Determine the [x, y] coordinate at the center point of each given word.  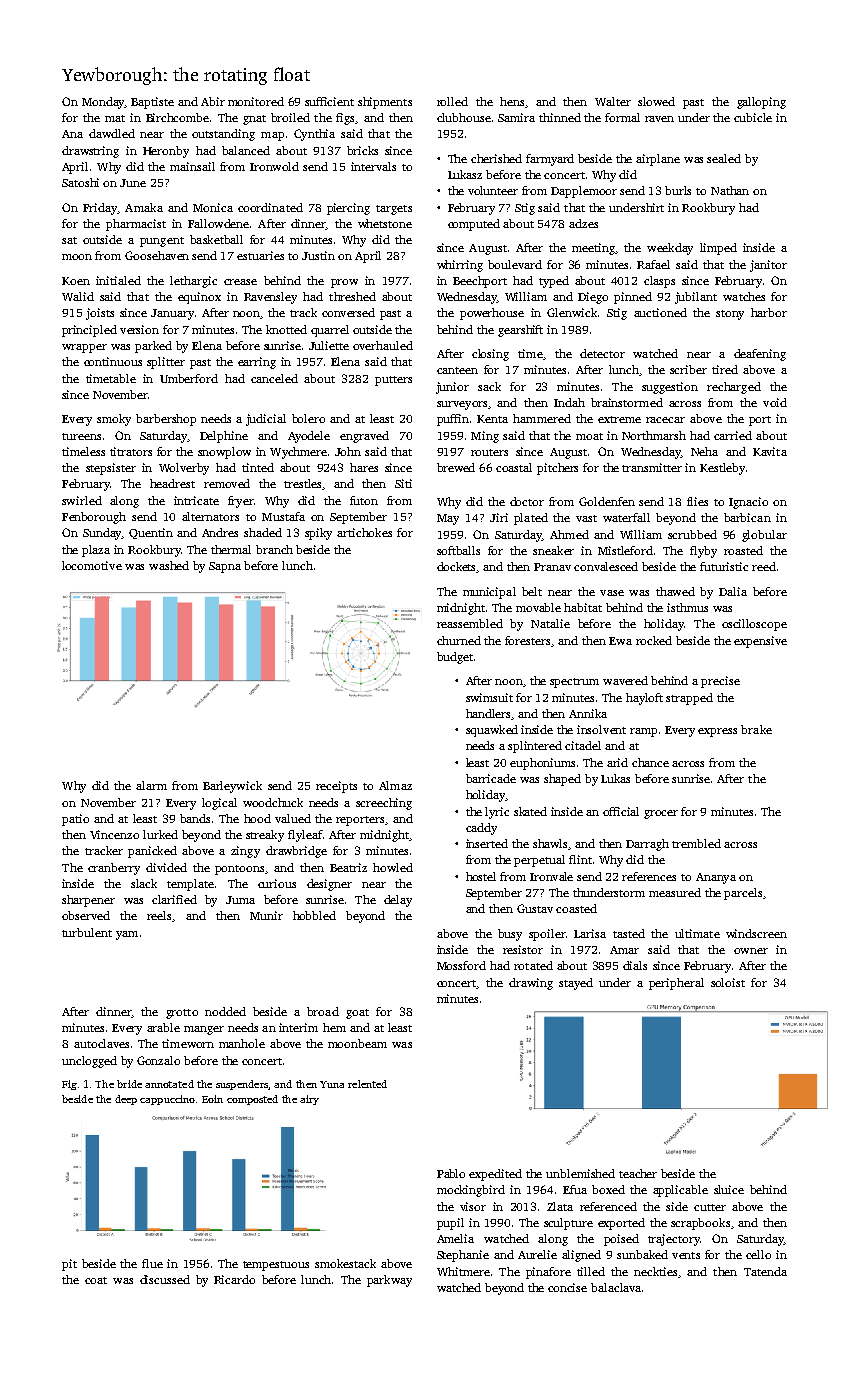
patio [75, 820]
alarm [151, 785]
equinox [199, 298]
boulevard [515, 264]
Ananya [716, 878]
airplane [658, 160]
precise [720, 682]
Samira [516, 117]
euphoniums [542, 764]
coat [96, 1280]
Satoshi [80, 182]
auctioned [660, 312]
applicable [680, 1191]
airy [309, 1100]
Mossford [461, 965]
